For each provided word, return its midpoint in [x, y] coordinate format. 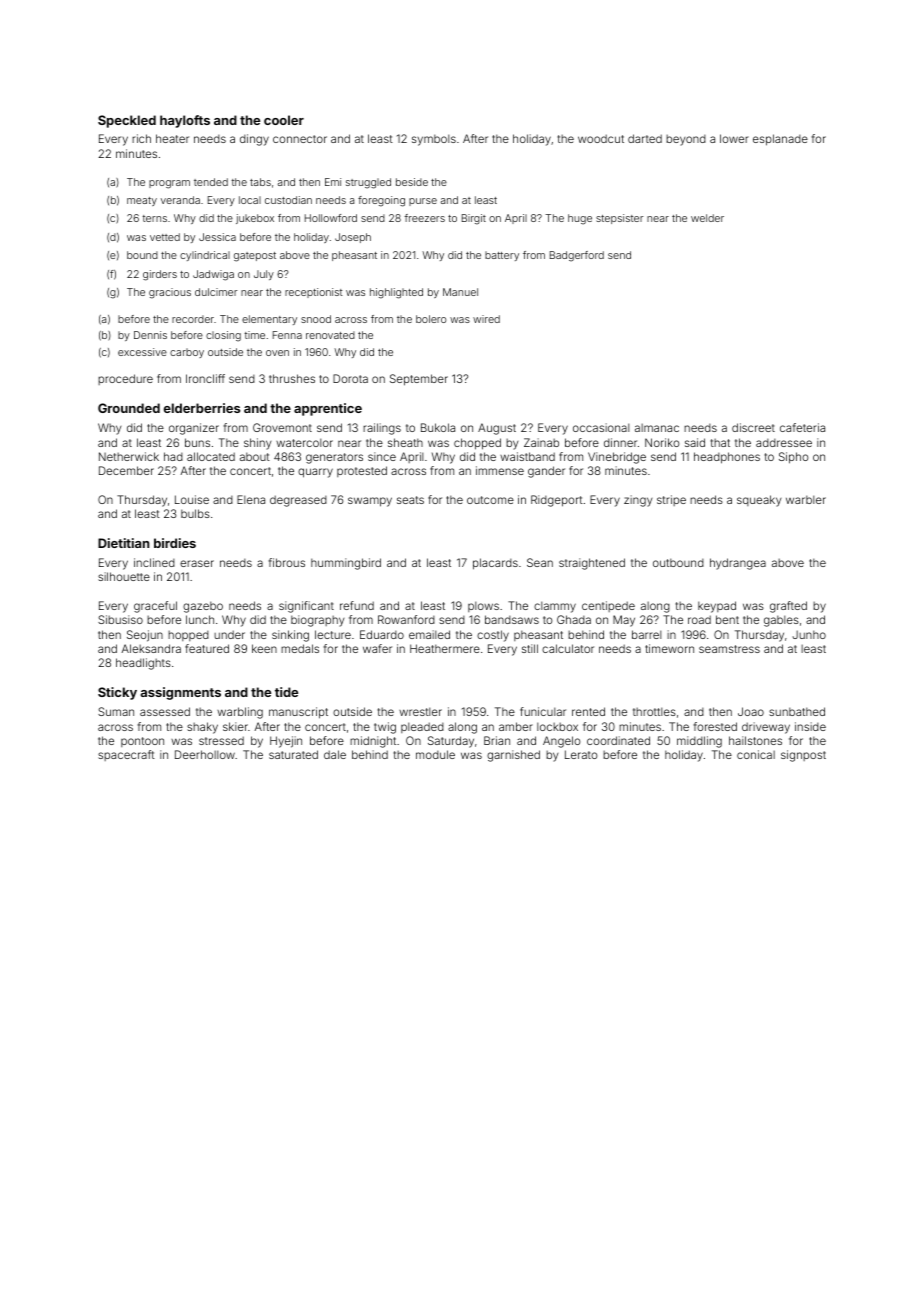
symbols [434, 140]
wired [486, 319]
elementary [269, 320]
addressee [784, 443]
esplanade [780, 140]
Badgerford [577, 256]
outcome [490, 500]
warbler [806, 499]
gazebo [203, 607]
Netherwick [129, 456]
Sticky [117, 693]
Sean [540, 562]
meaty [142, 201]
